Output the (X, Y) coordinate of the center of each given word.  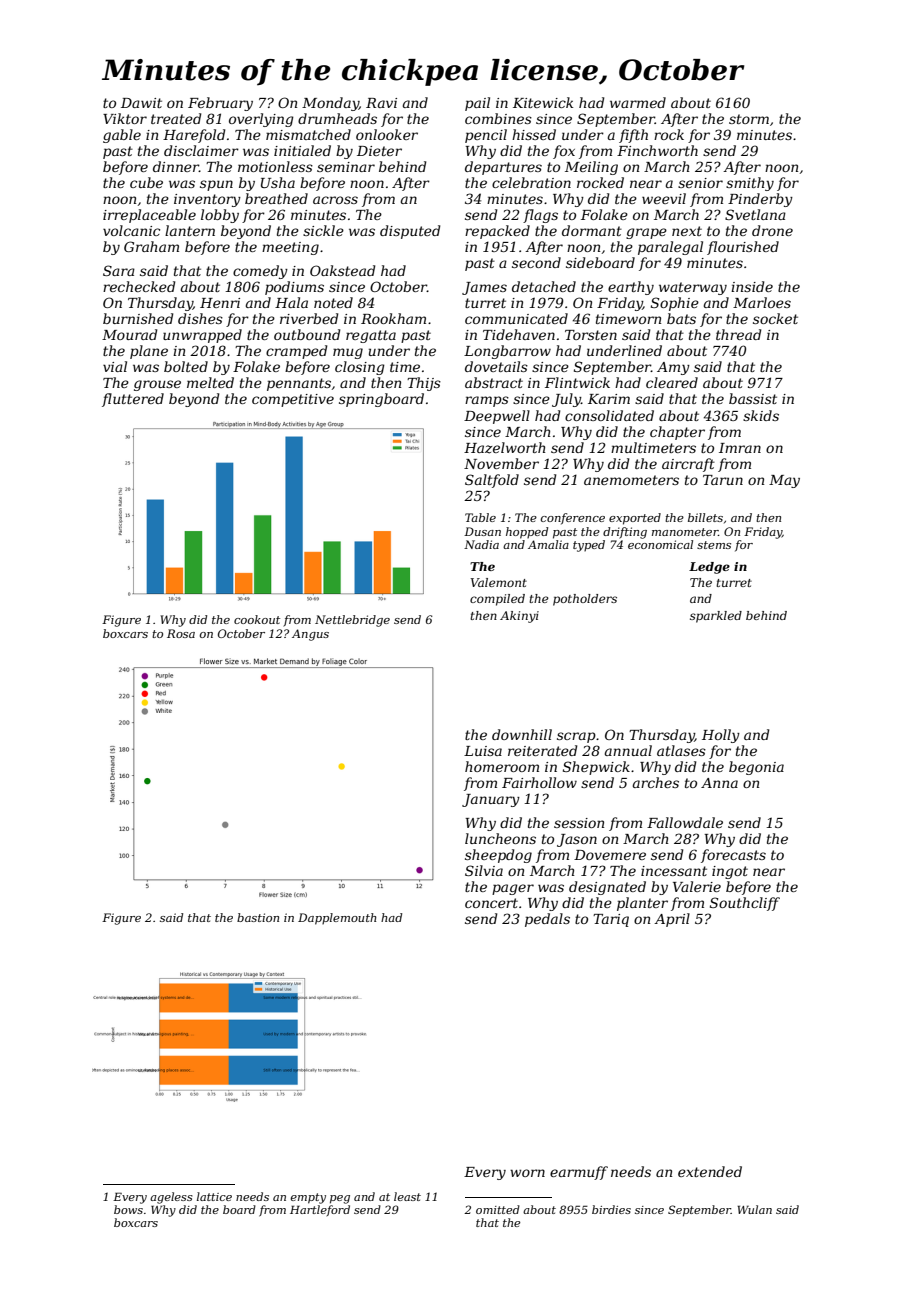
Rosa (181, 633)
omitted (498, 1209)
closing (360, 368)
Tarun (723, 480)
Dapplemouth (337, 919)
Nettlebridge (352, 621)
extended (710, 1171)
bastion (258, 917)
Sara (119, 270)
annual (628, 750)
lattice (214, 1196)
